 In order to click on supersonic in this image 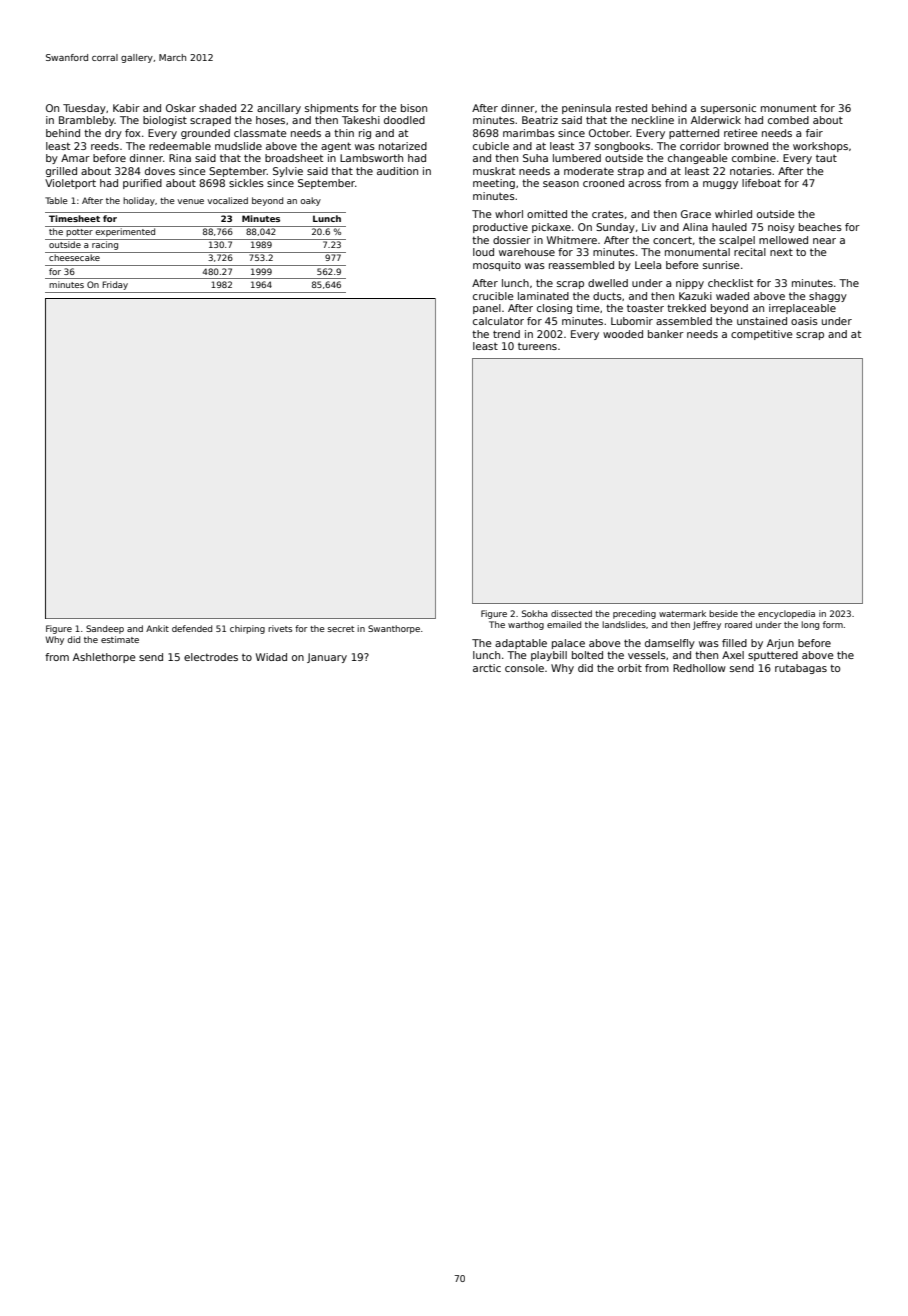, I will do `click(728, 109)`.
